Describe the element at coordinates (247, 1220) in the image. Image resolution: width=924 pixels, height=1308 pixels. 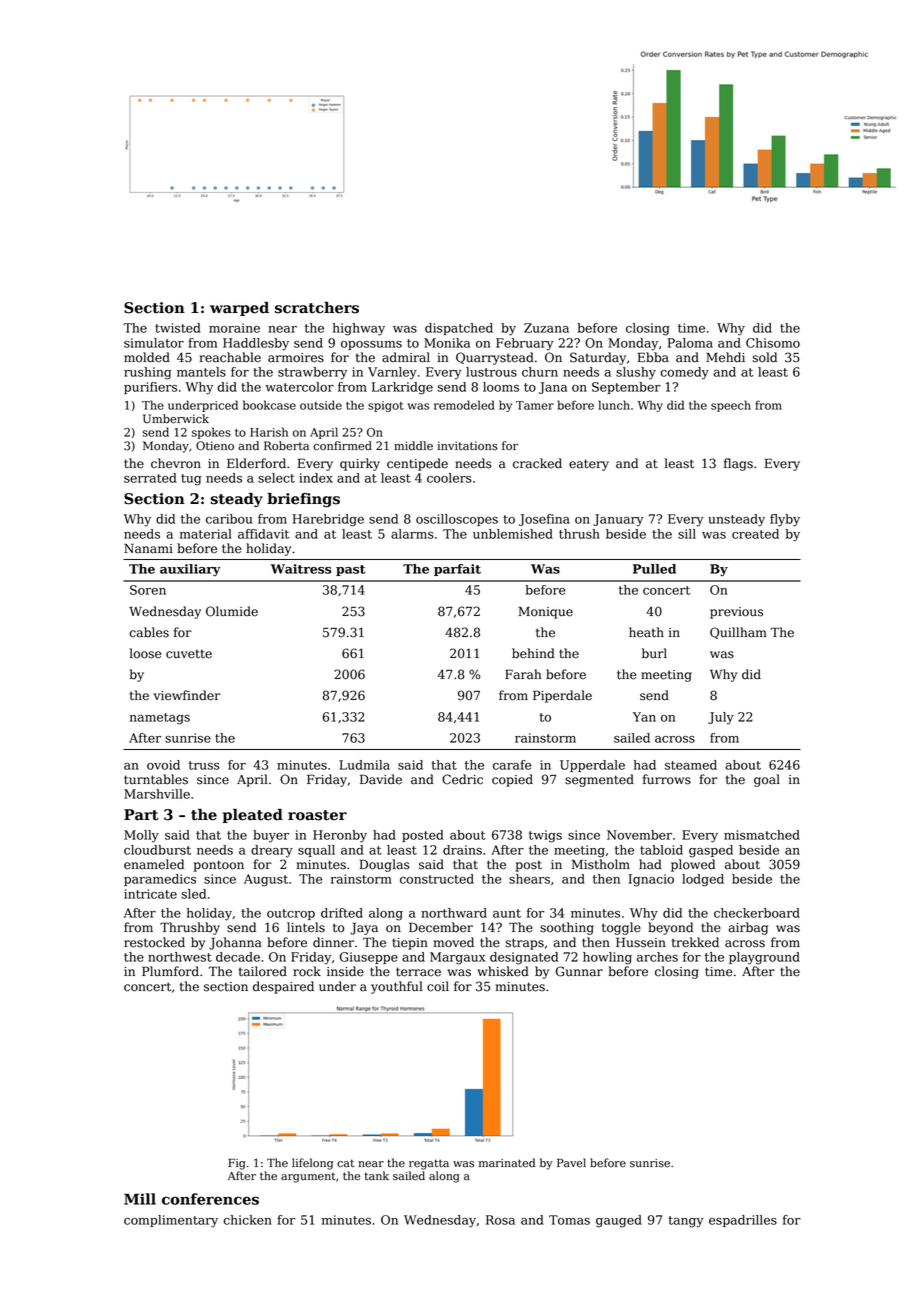
I see `chicken` at that location.
